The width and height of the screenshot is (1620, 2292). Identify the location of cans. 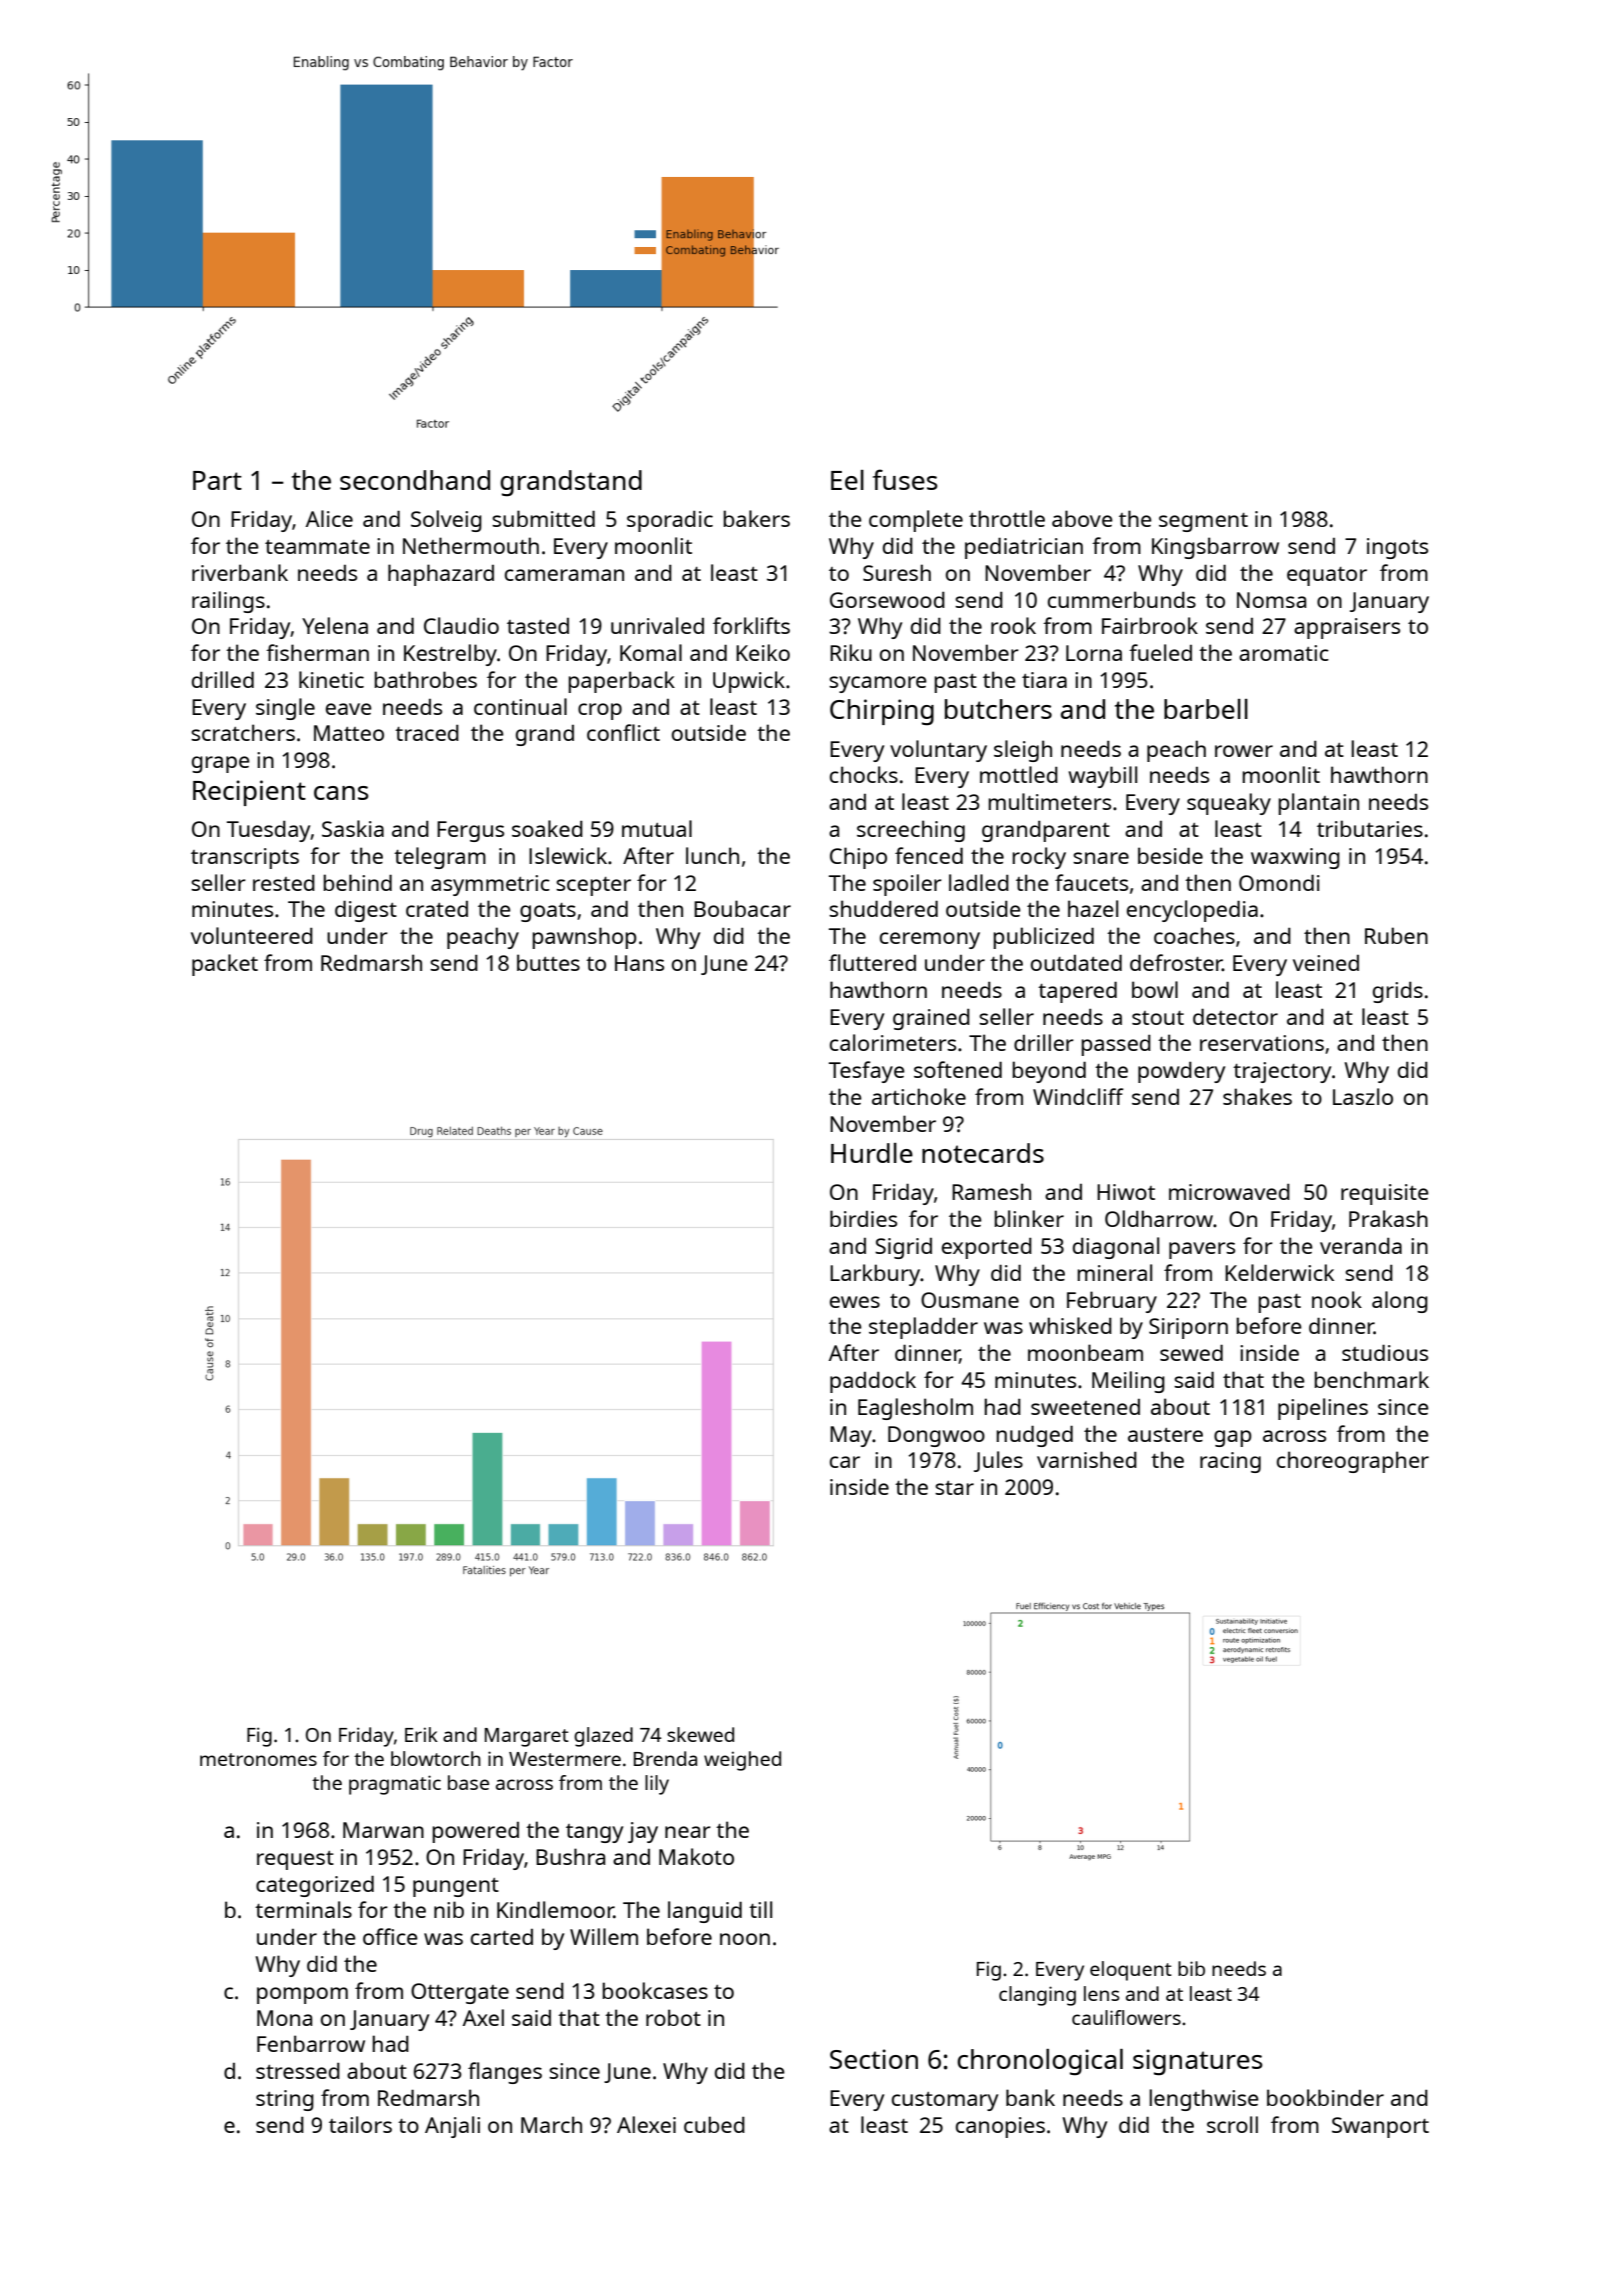
(341, 793).
